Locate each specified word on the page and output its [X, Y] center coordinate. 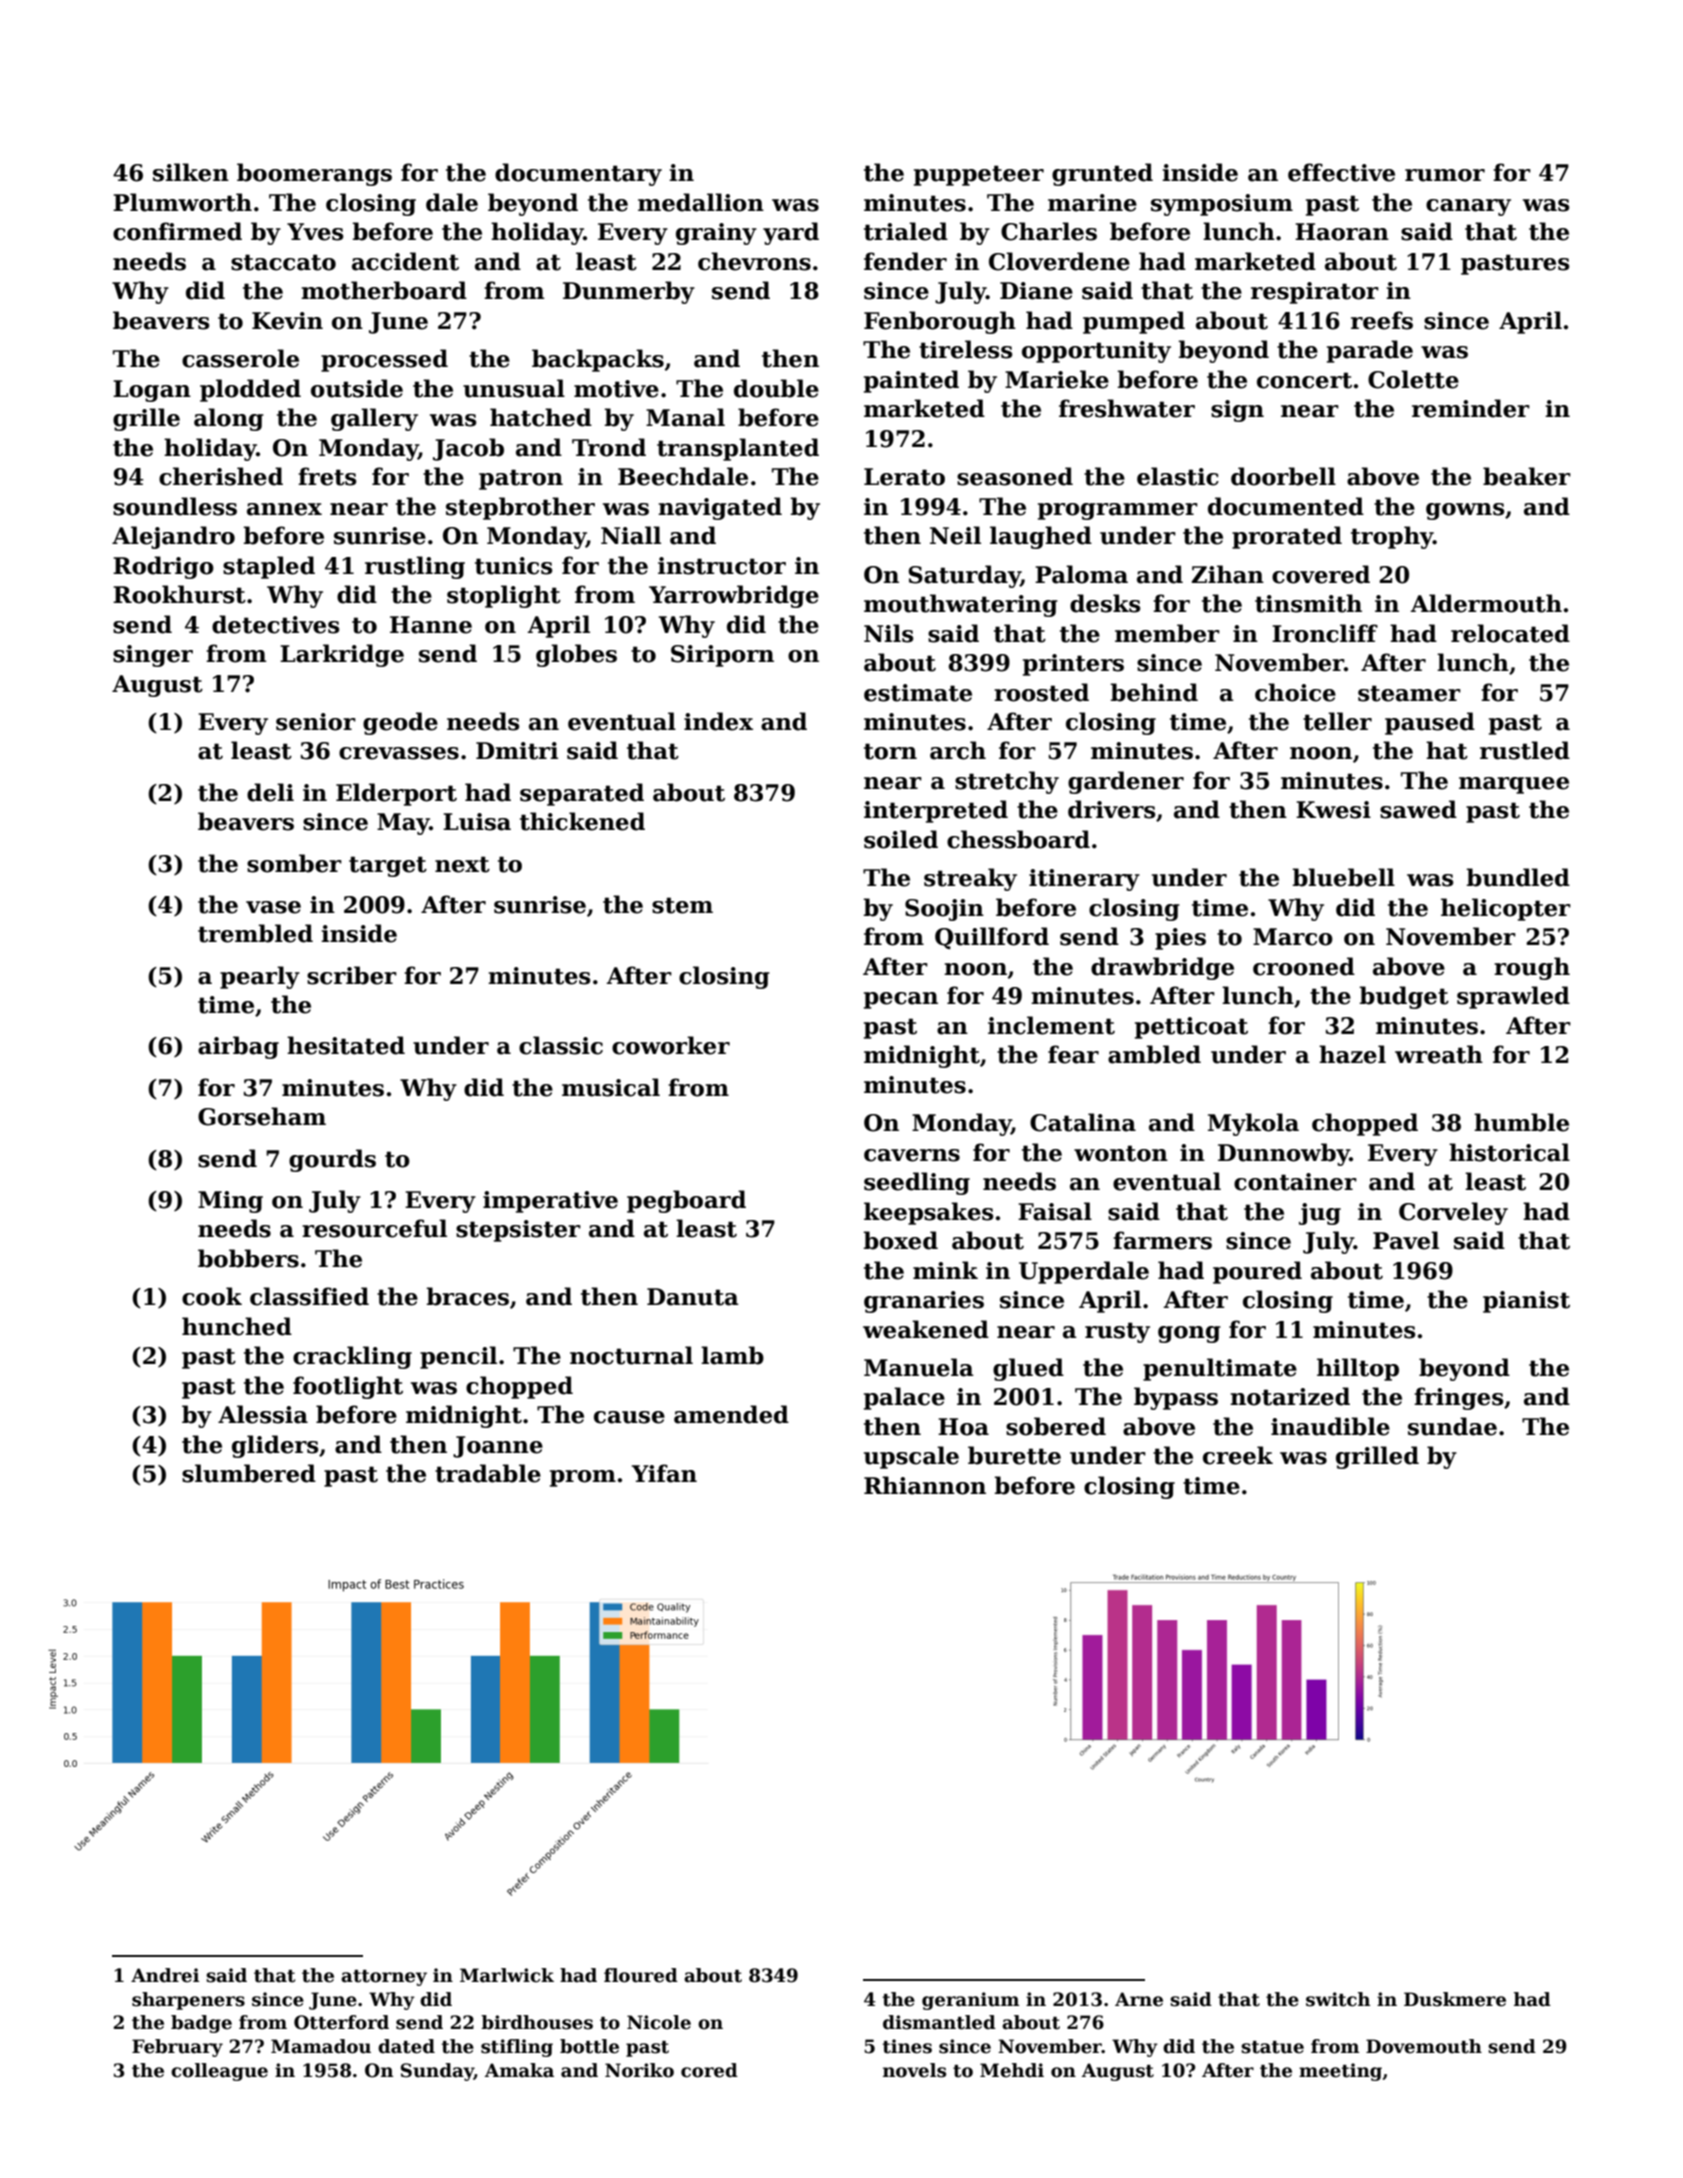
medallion [701, 202]
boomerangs [314, 174]
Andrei [165, 1975]
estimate [918, 693]
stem [682, 905]
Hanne [431, 625]
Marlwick [507, 1975]
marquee [1514, 785]
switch [1338, 1999]
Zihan [1227, 574]
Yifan [664, 1473]
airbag [238, 1047]
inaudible [1330, 1426]
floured [641, 1975]
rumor [1445, 175]
